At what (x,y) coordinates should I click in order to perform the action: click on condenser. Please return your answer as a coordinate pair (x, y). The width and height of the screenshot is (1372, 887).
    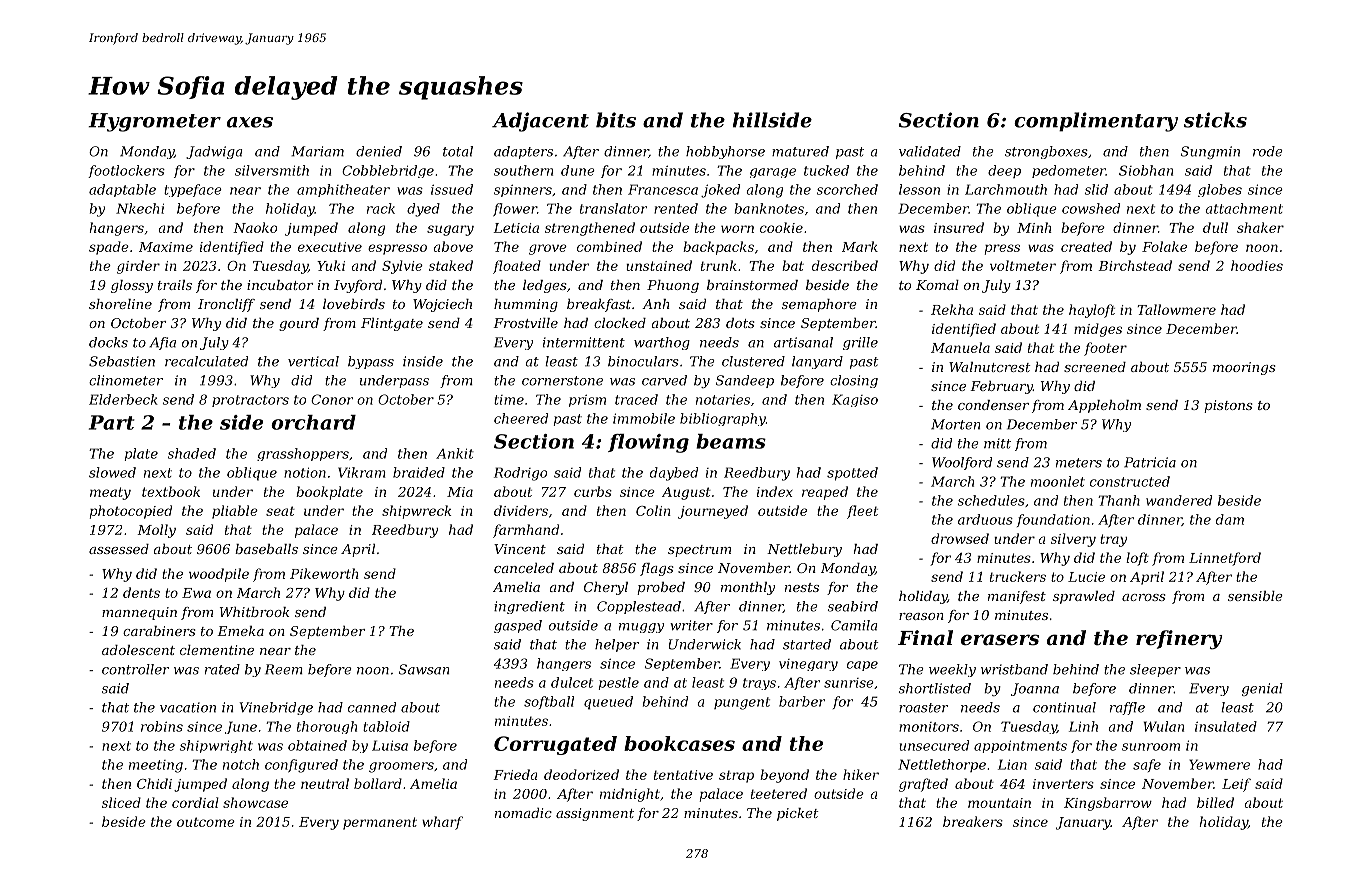
    Looking at the image, I should click on (993, 405).
